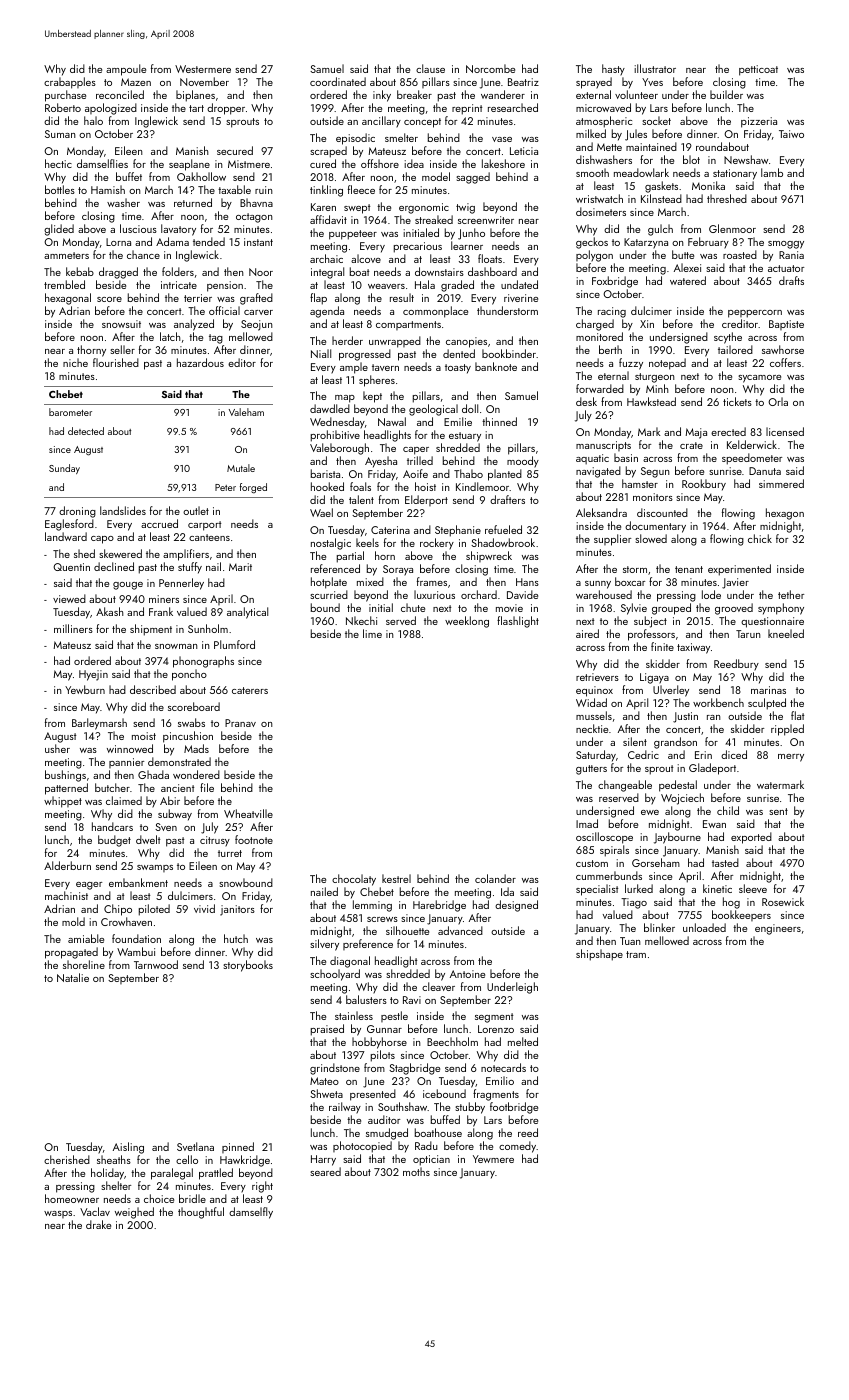  I want to click on Justin, so click(685, 717).
